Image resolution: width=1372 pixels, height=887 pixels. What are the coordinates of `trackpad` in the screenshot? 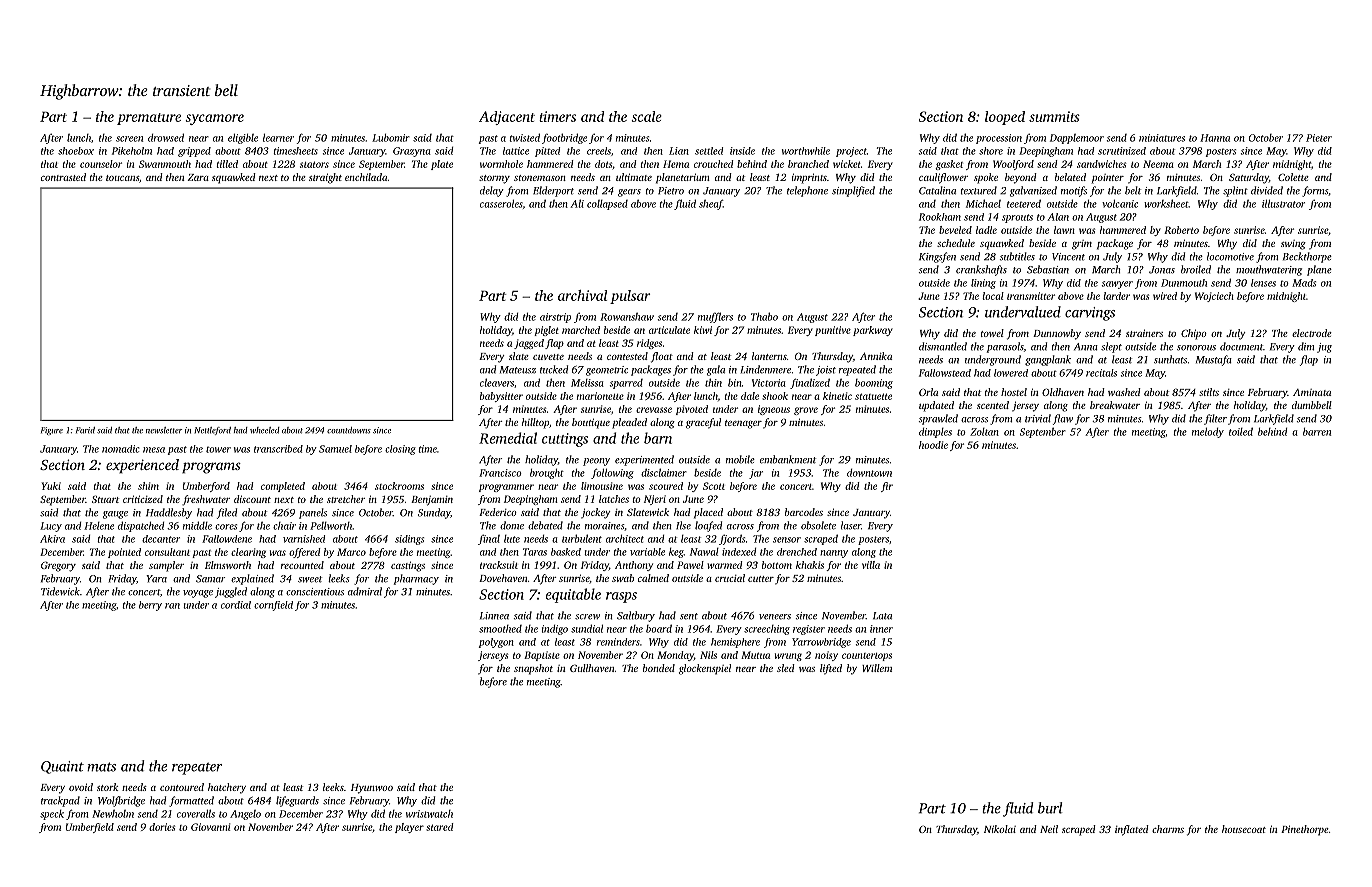 It's located at (60, 801).
